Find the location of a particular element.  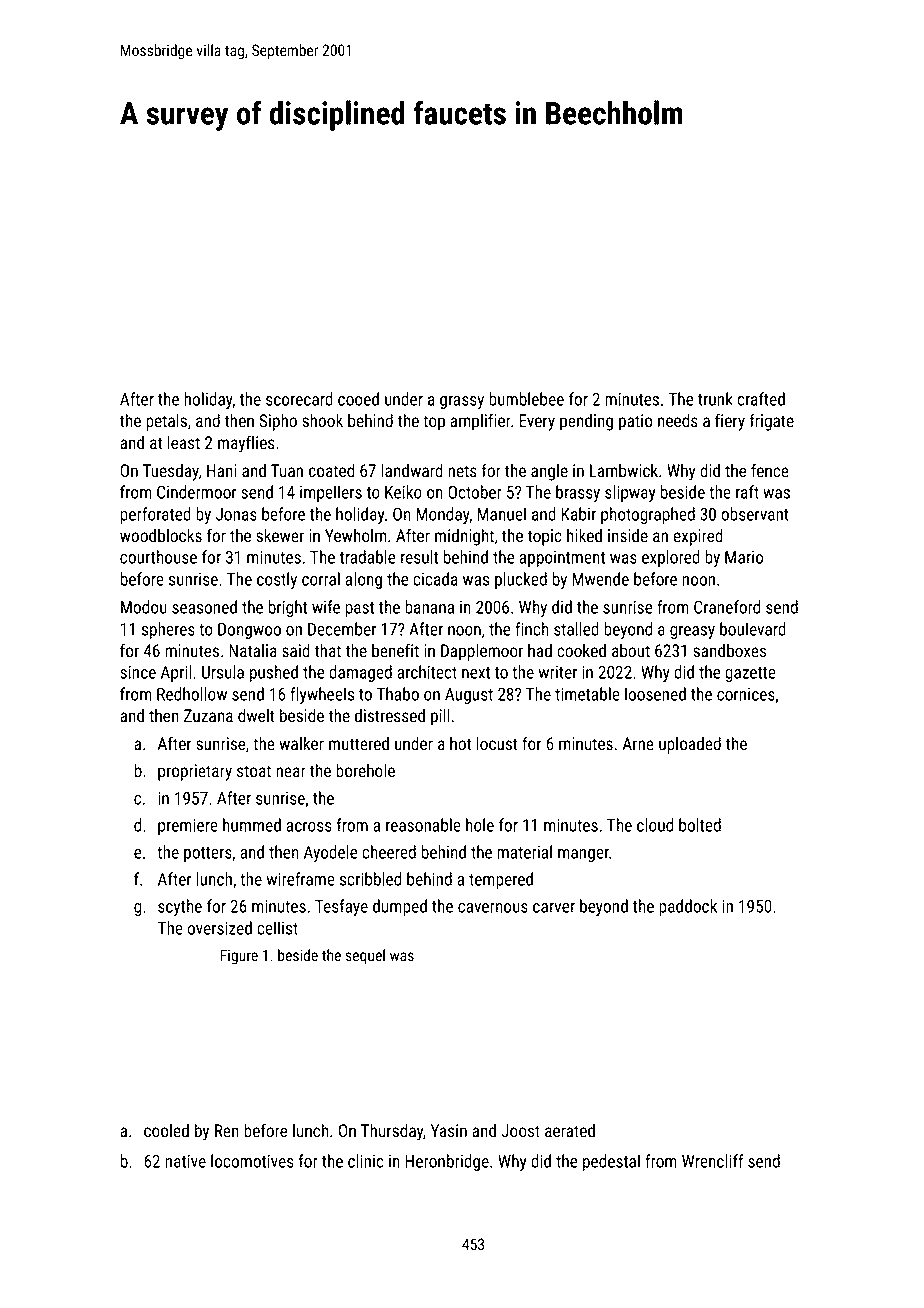

result is located at coordinates (419, 557).
